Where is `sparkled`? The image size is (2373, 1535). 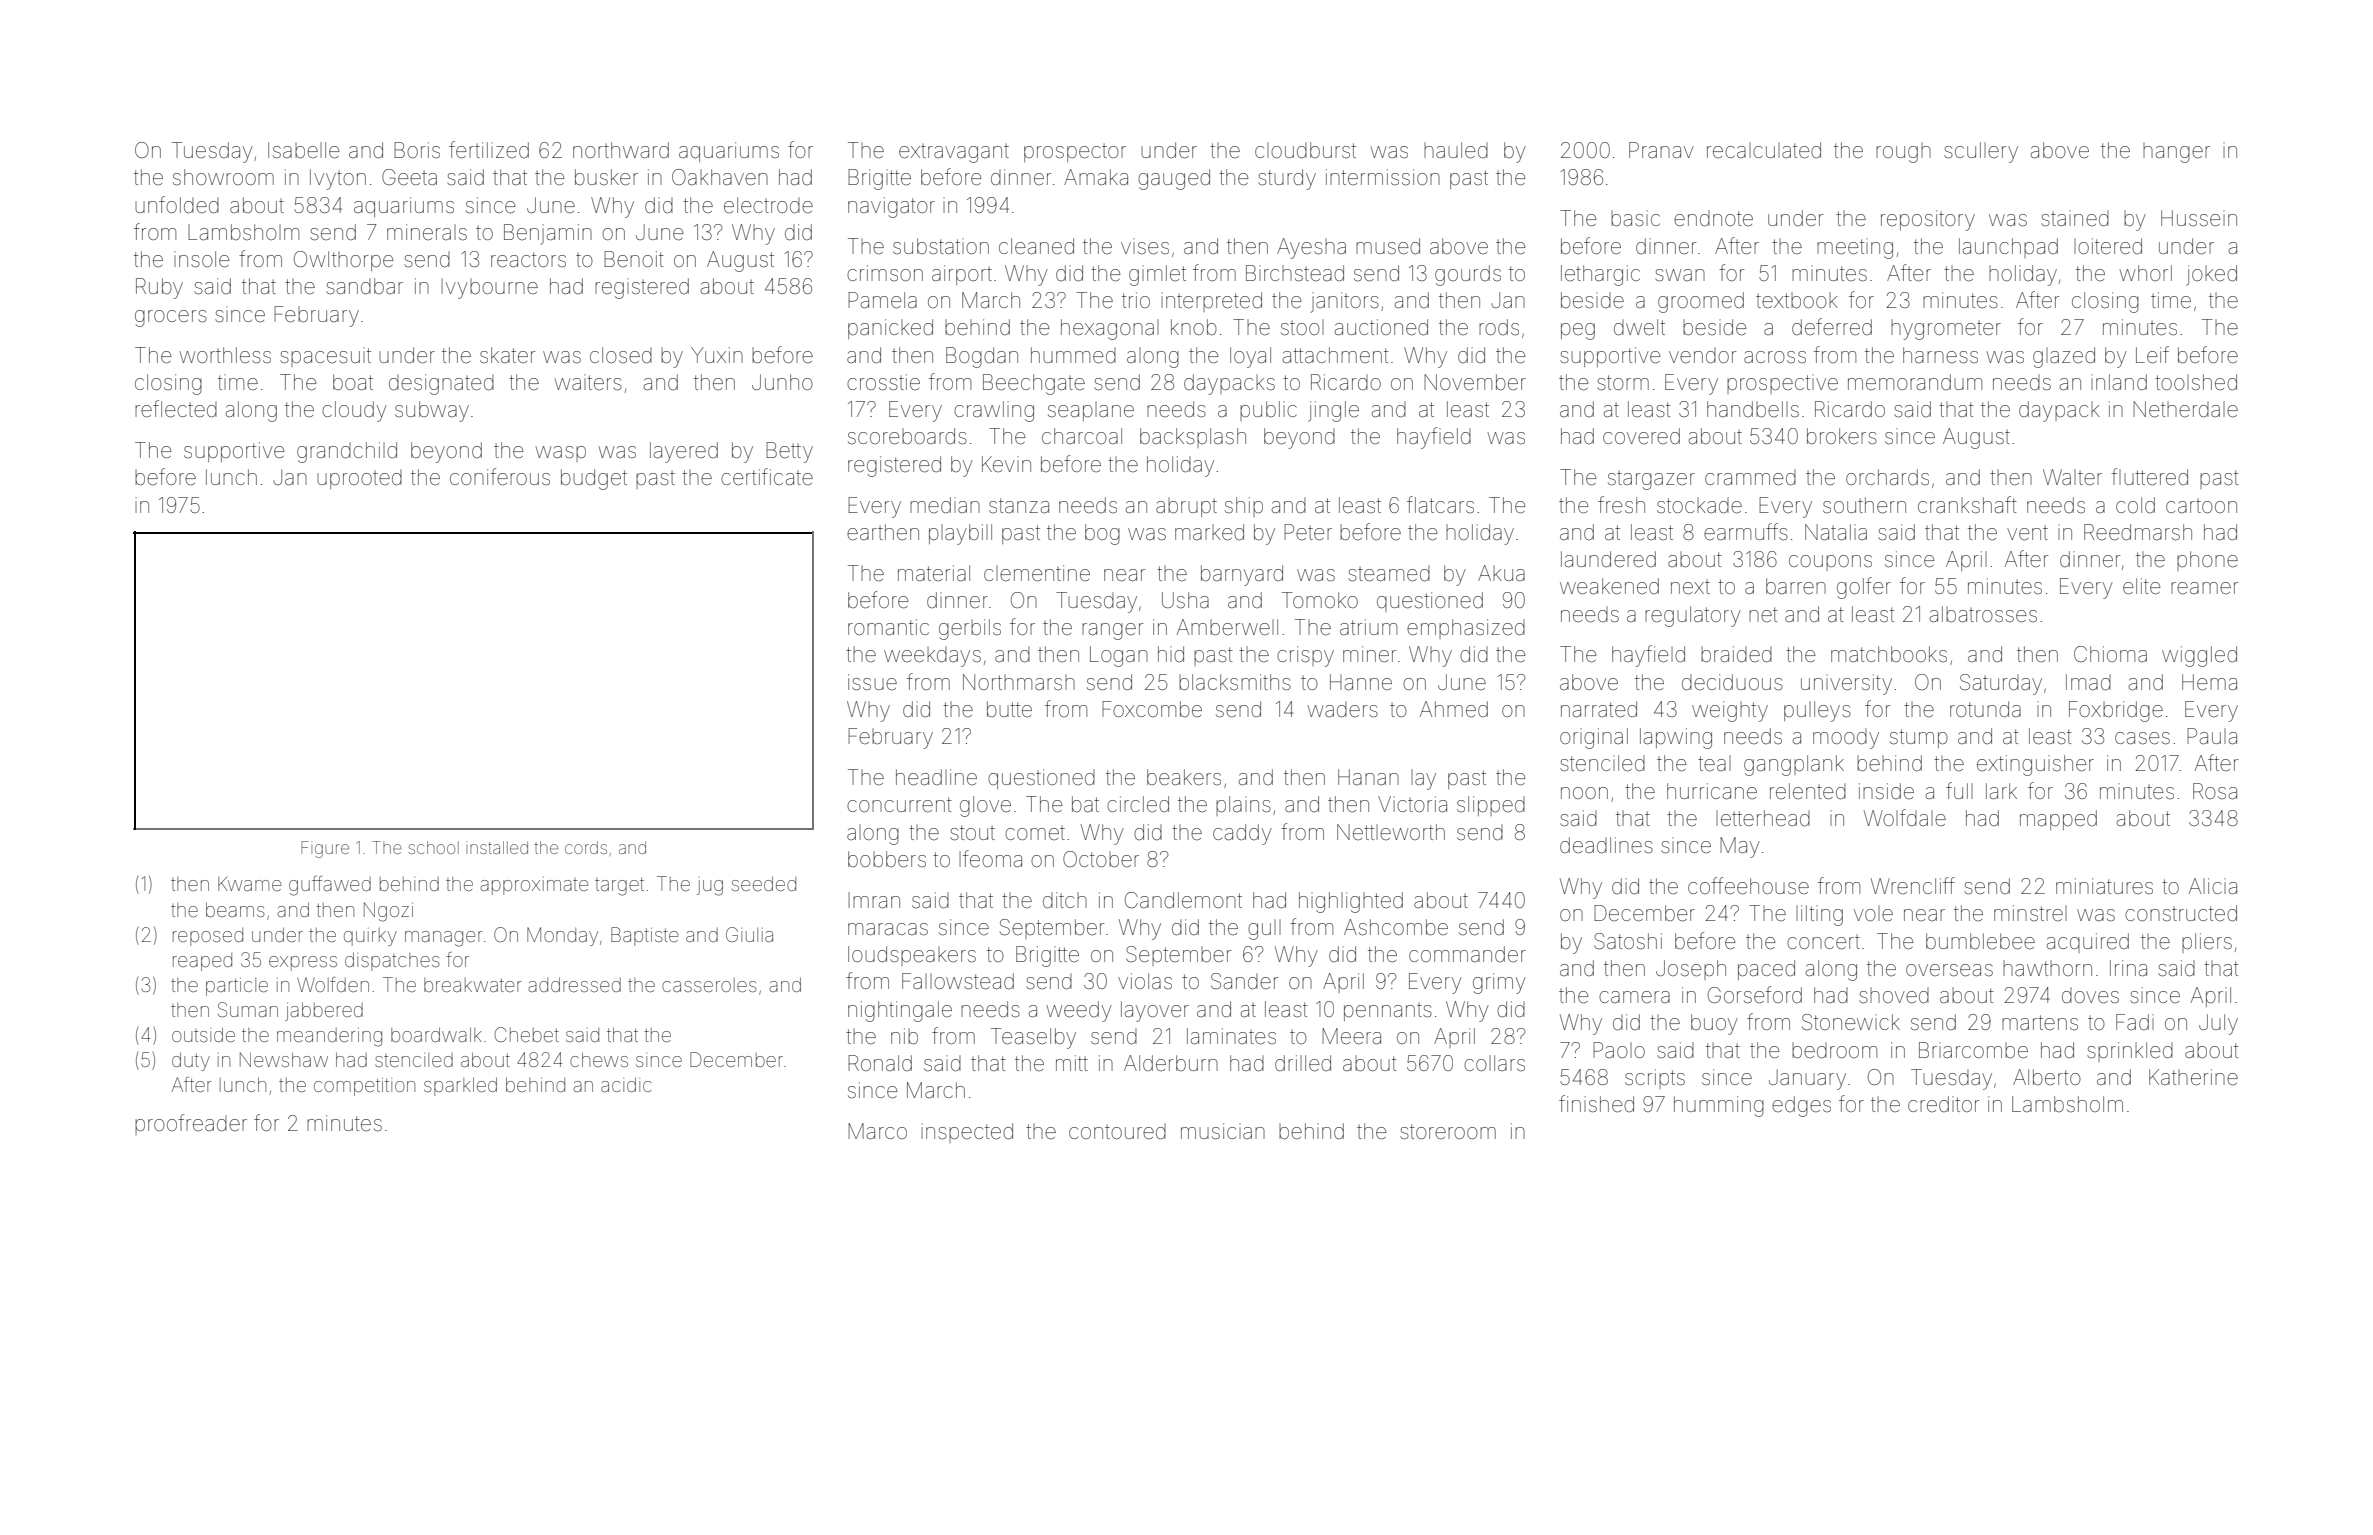
sparkled is located at coordinates (460, 1086).
